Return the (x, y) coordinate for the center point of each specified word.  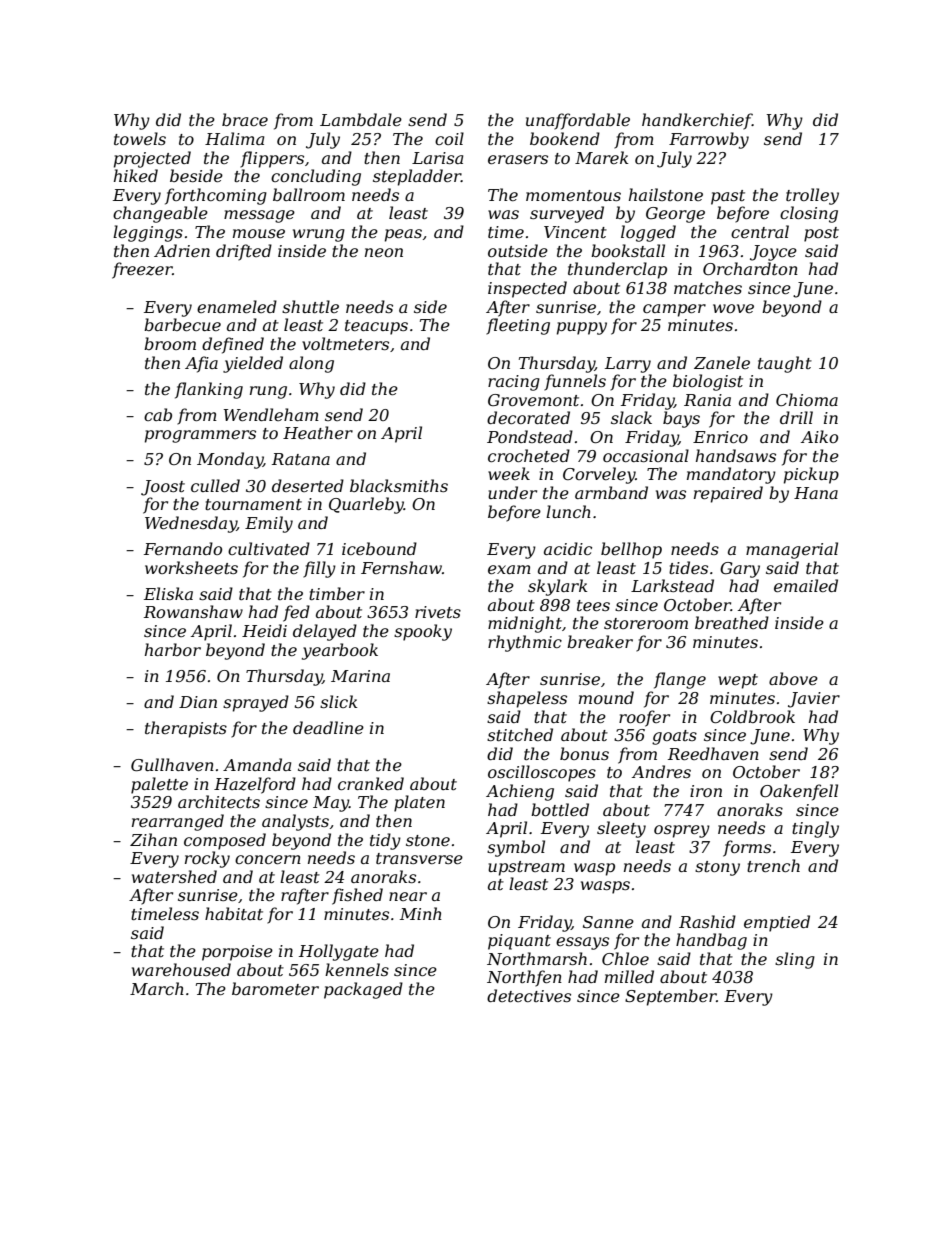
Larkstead (672, 585)
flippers (272, 159)
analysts (295, 822)
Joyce (773, 253)
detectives (529, 995)
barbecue (182, 324)
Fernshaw (401, 567)
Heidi (264, 630)
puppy (582, 328)
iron (706, 791)
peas (403, 235)
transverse (419, 858)
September (670, 997)
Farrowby (709, 140)
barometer (275, 988)
